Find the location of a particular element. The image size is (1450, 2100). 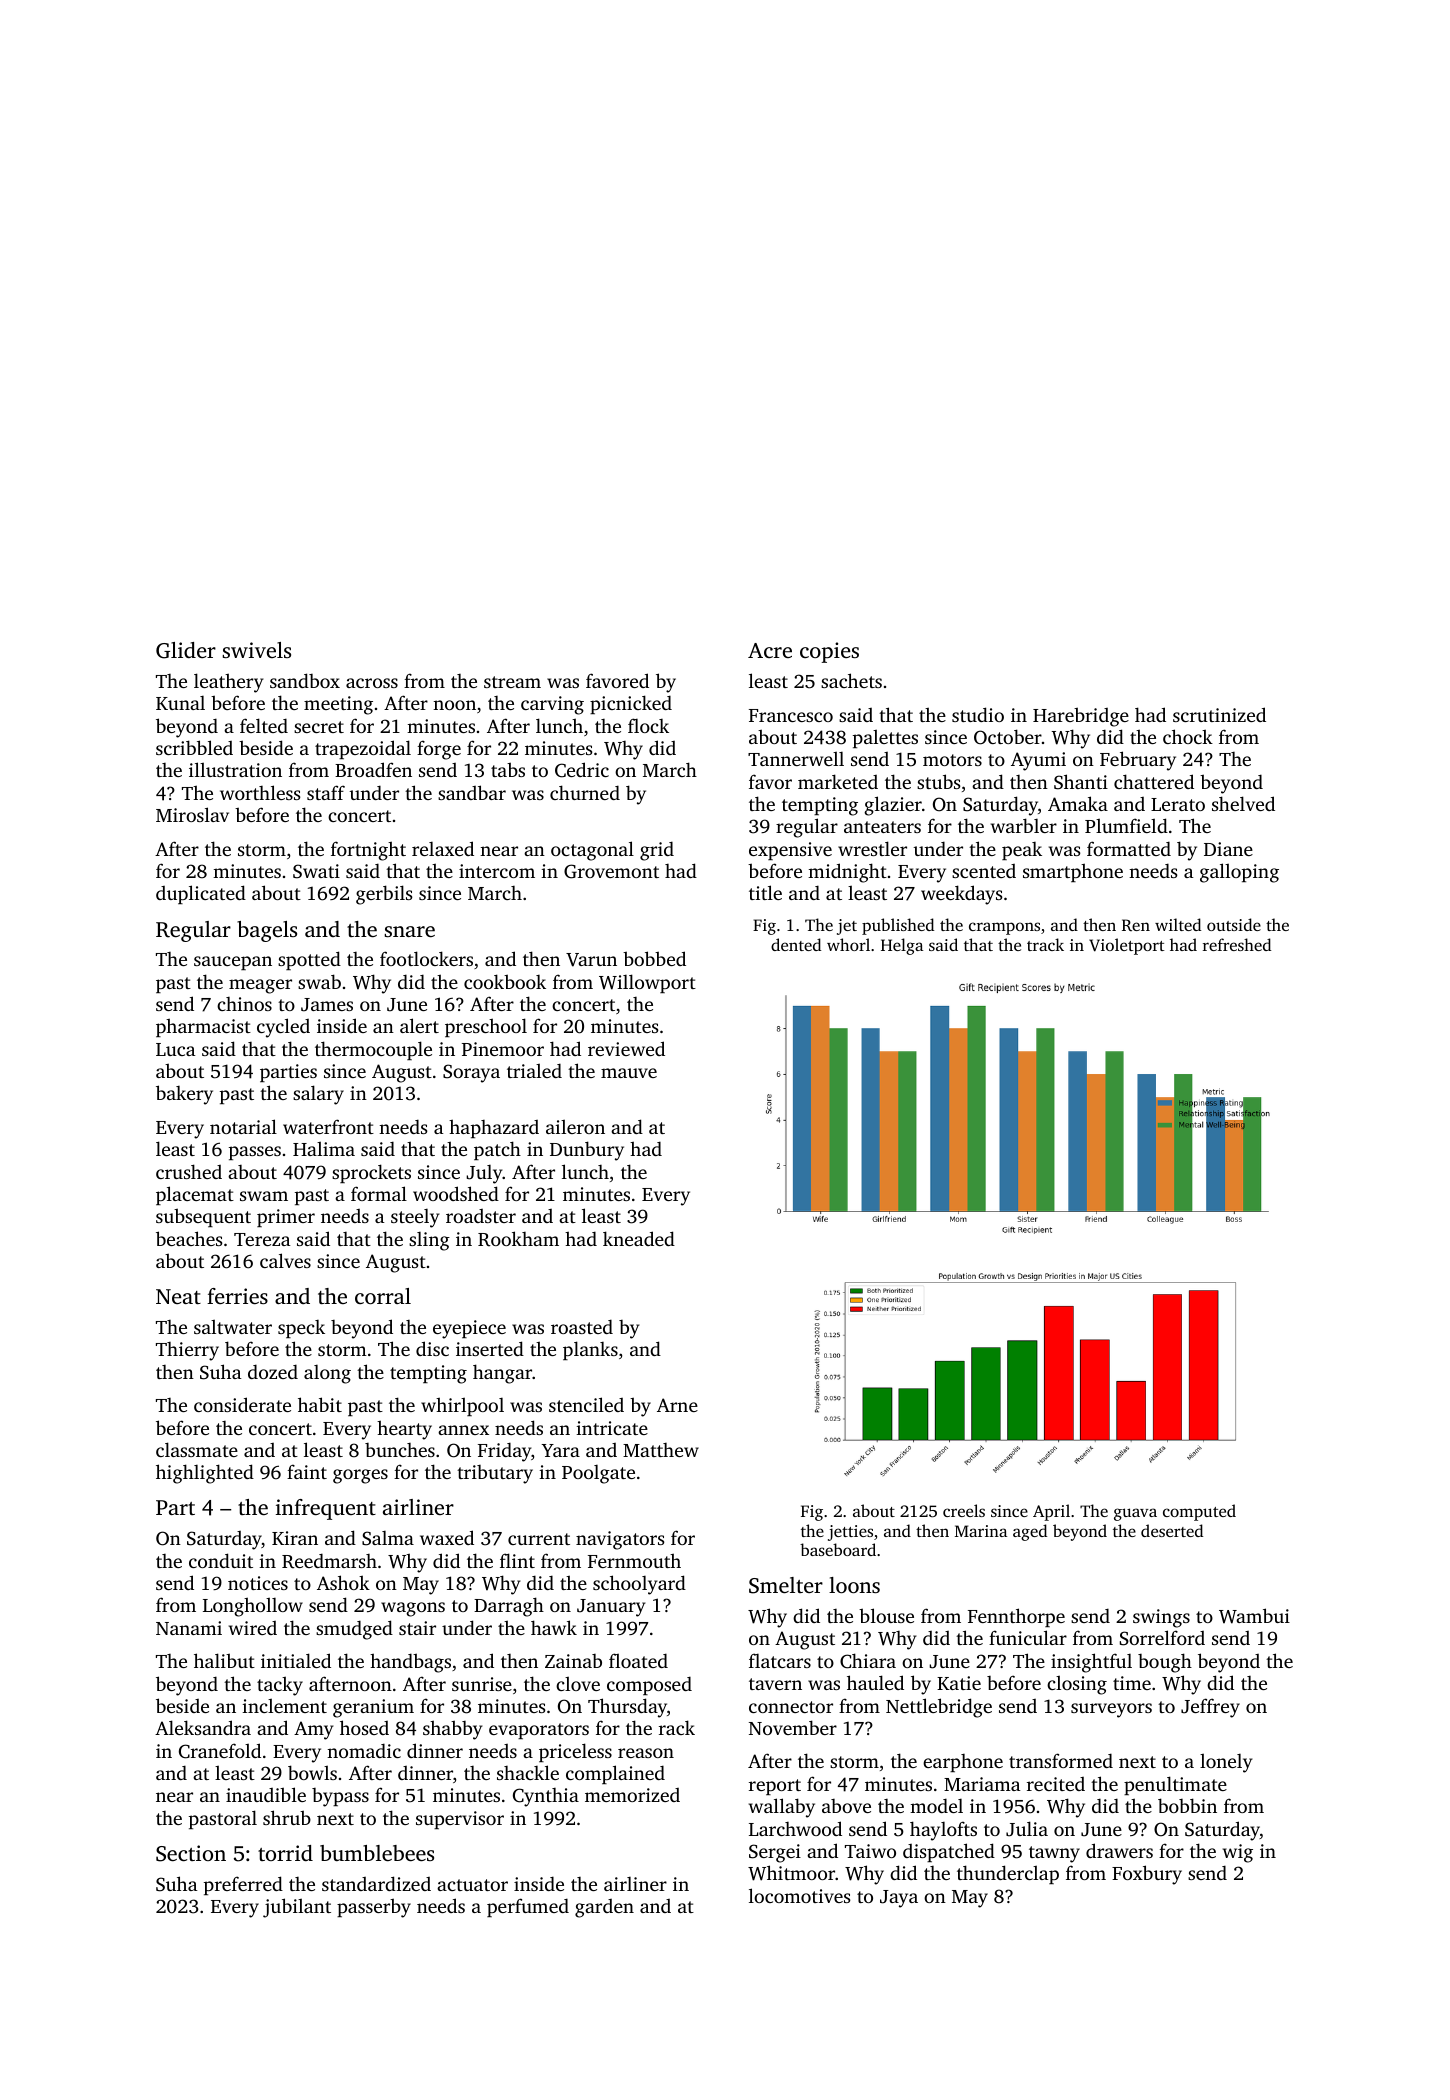

complained is located at coordinates (615, 1774).
